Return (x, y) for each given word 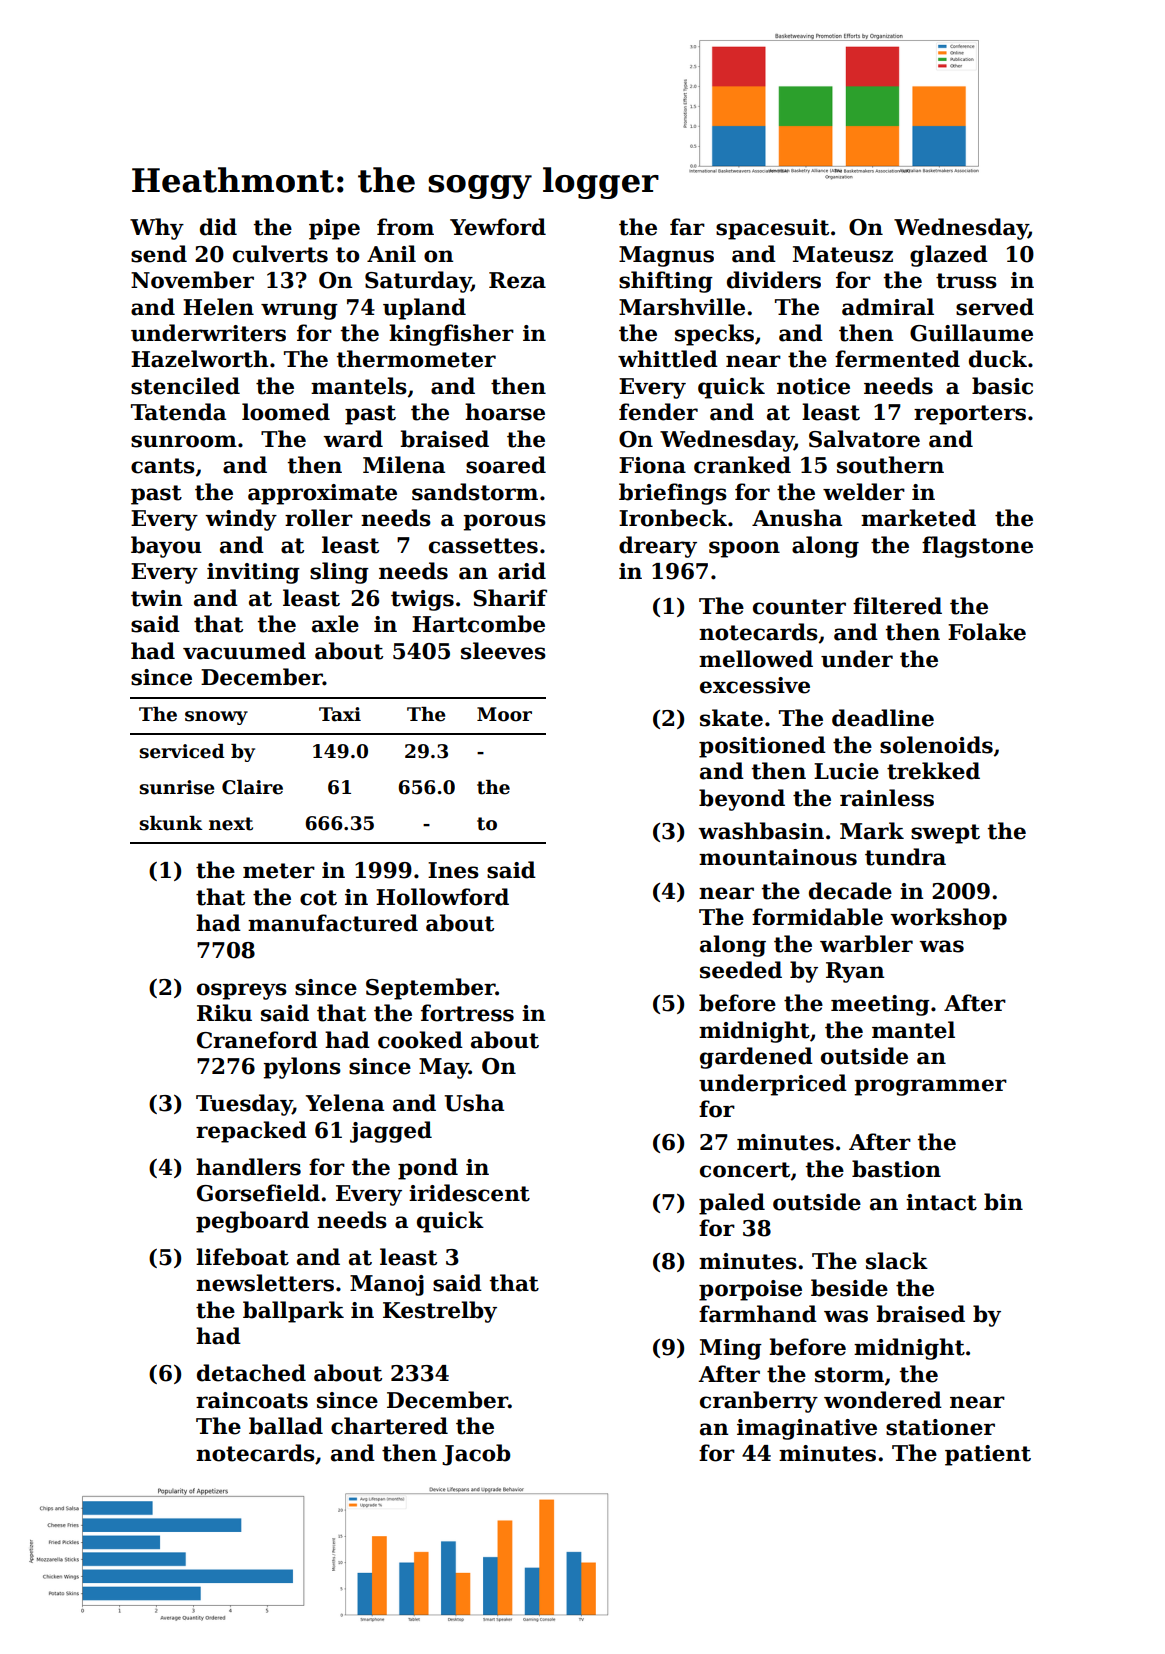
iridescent (469, 1193)
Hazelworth (199, 359)
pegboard (252, 1222)
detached (251, 1373)
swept (945, 834)
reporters (970, 415)
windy (241, 520)
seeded (741, 970)
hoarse (505, 412)
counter (799, 607)
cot (318, 898)
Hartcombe (478, 624)
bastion (896, 1169)
